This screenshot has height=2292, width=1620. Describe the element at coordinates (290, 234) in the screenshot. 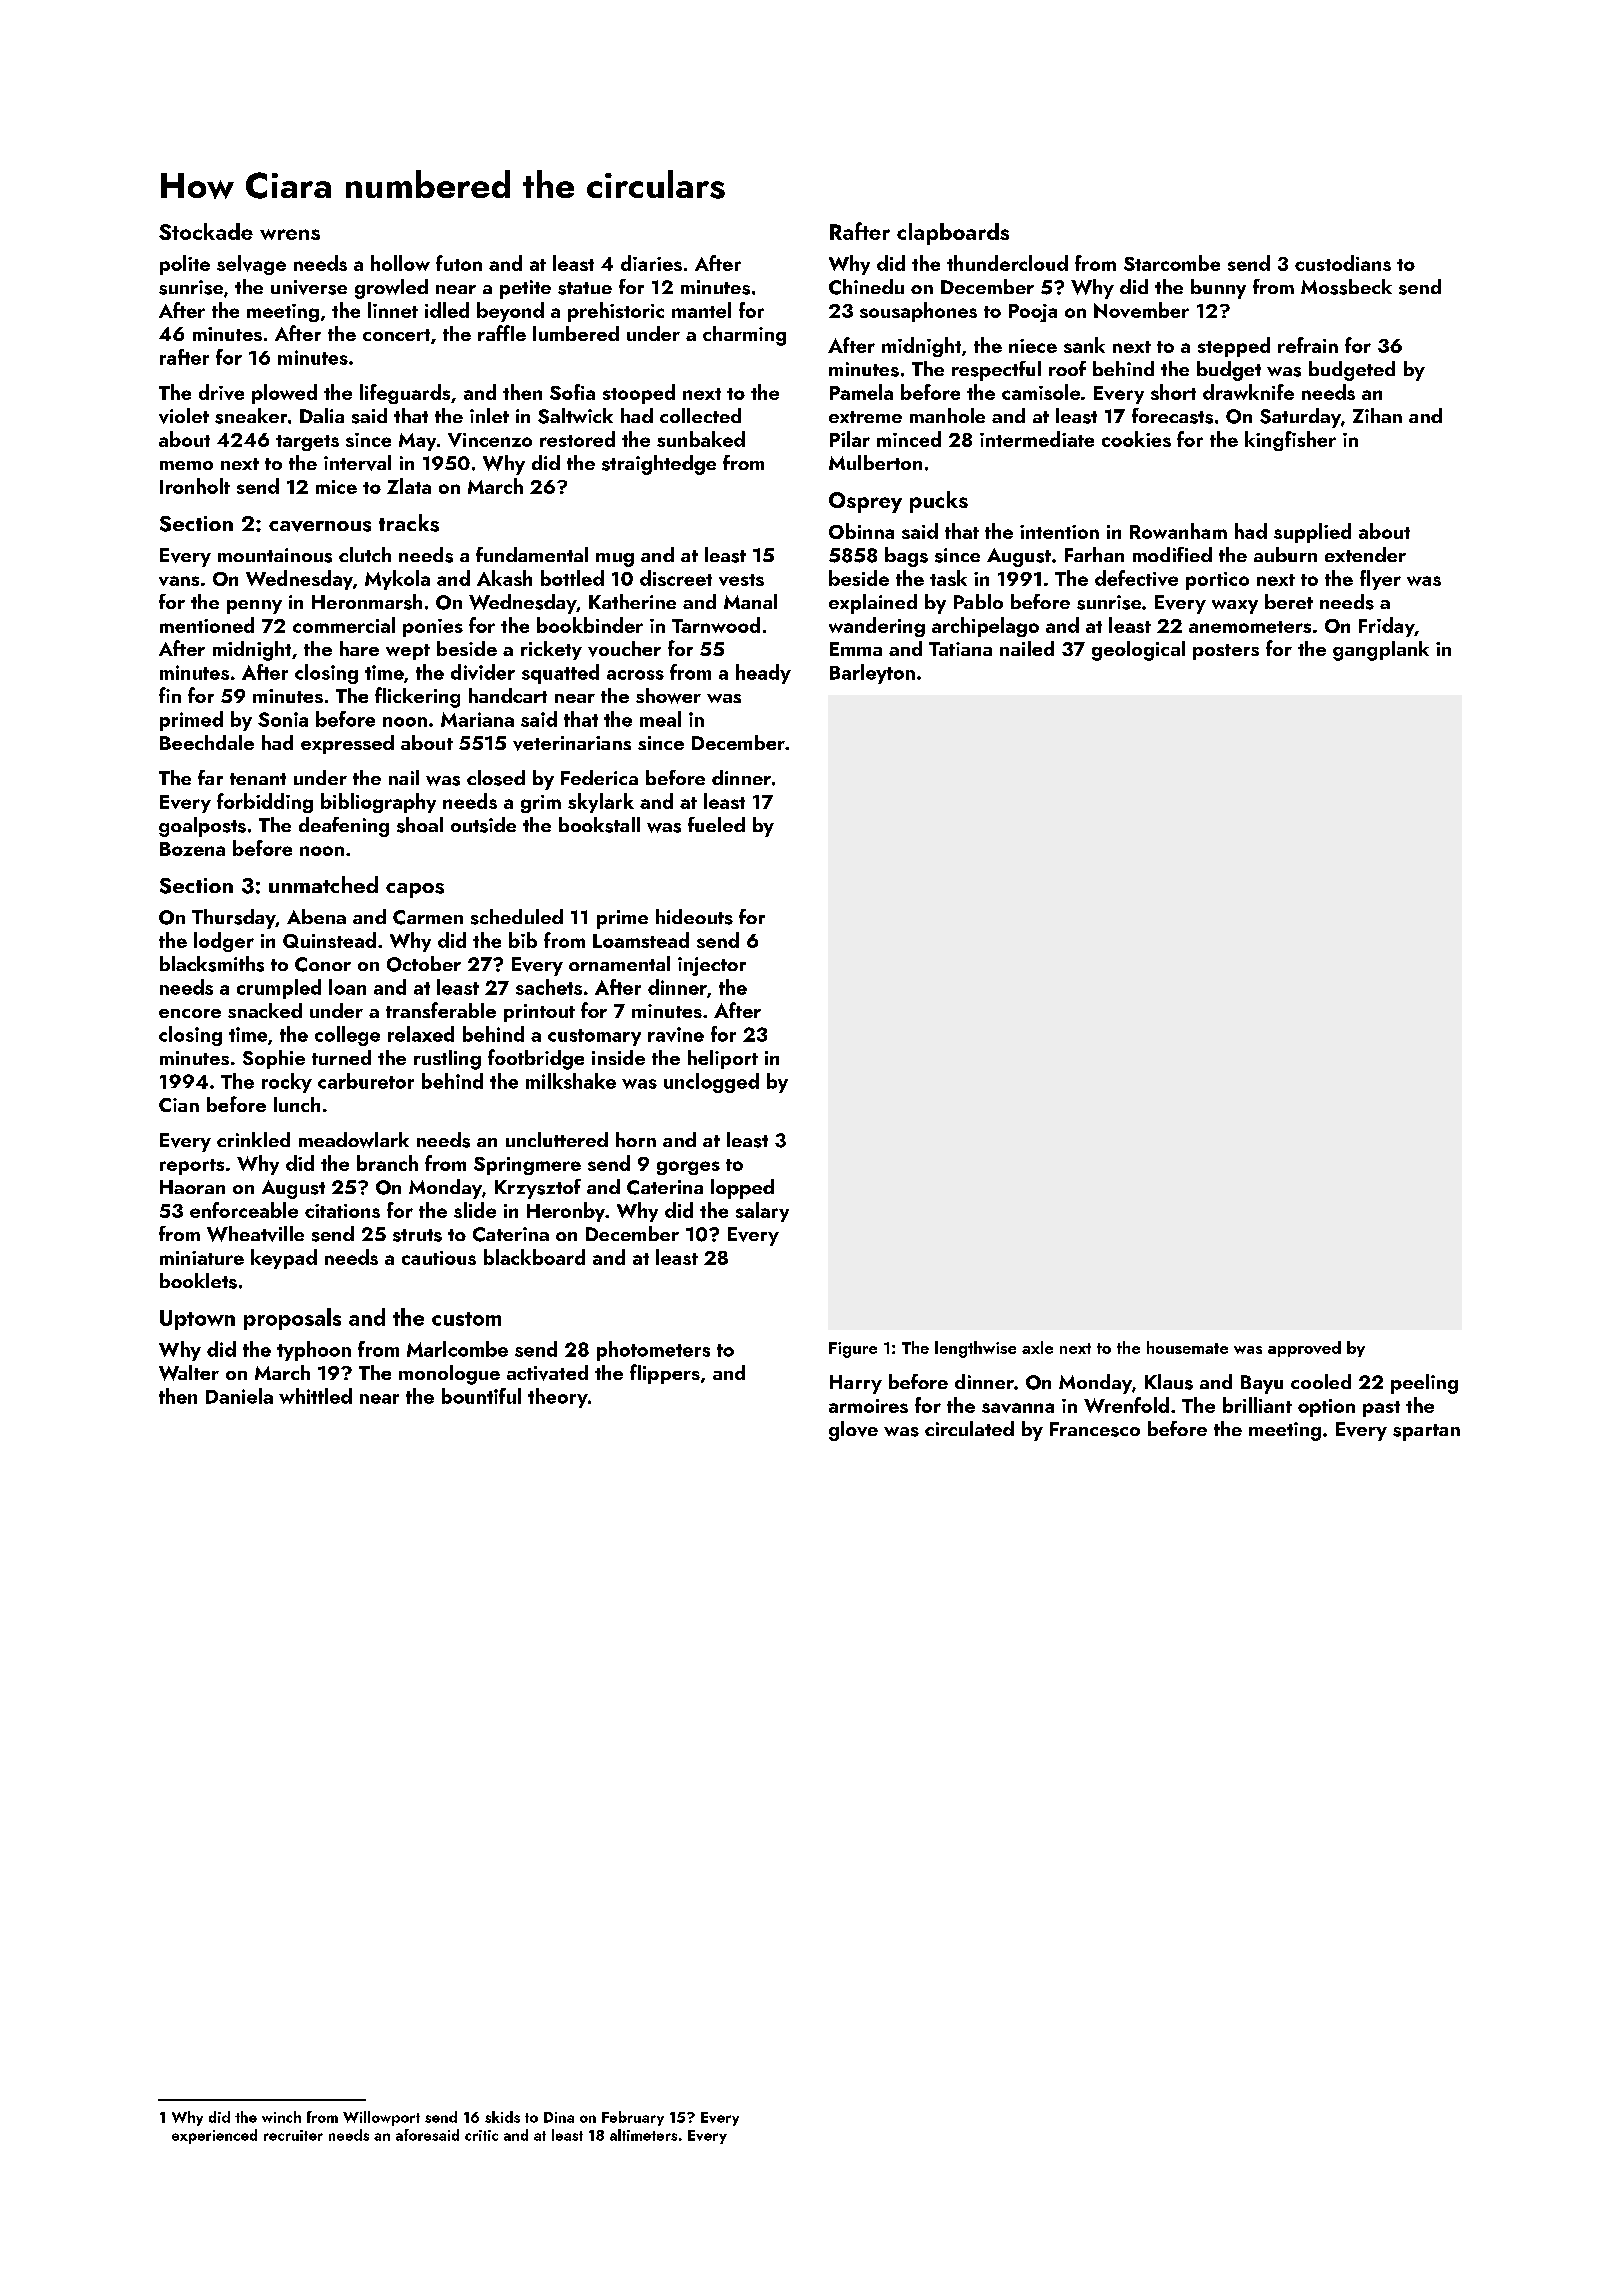

I see `wrens` at that location.
